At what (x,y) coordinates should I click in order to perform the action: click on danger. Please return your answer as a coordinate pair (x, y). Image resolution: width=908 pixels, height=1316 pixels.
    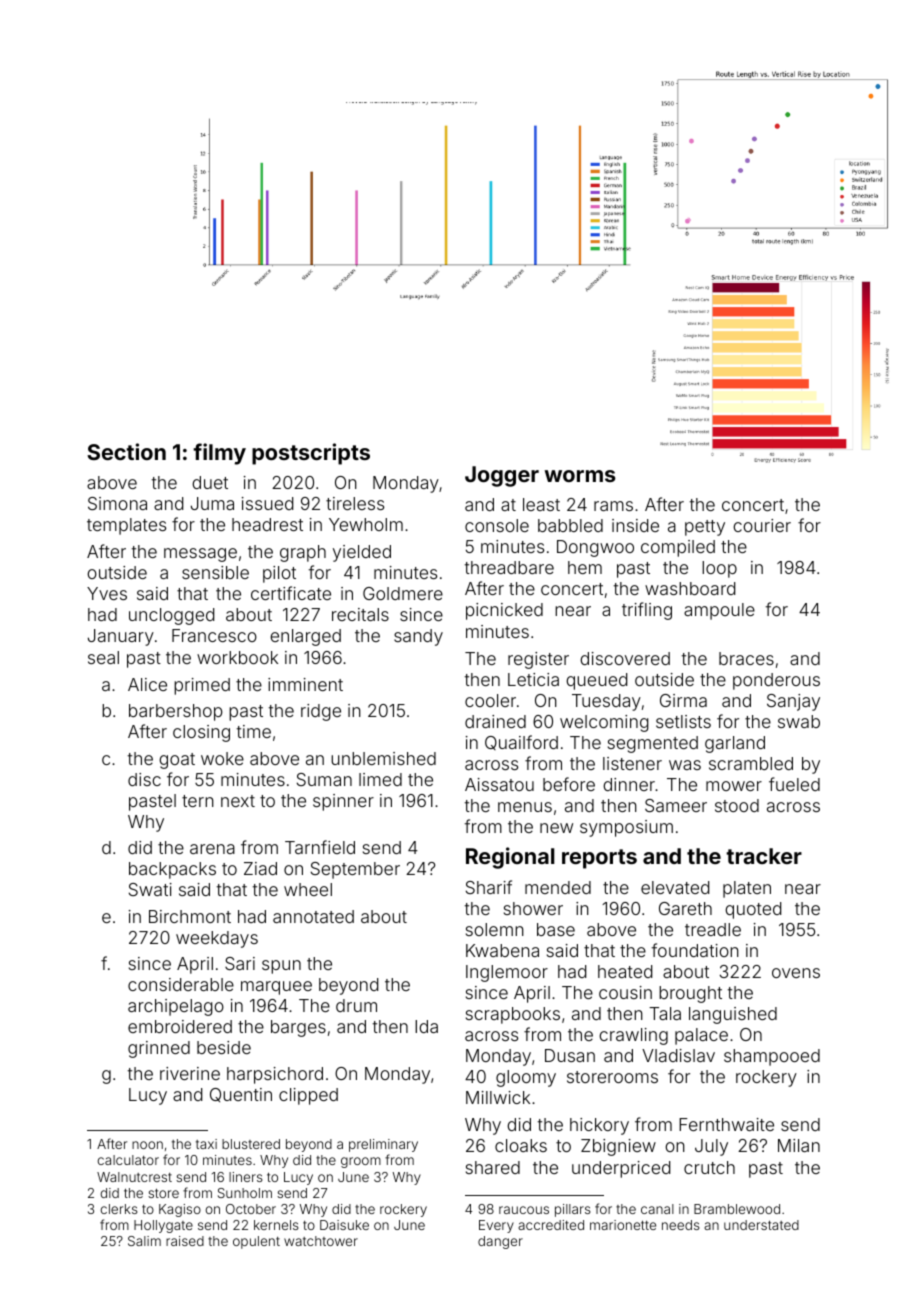
    Looking at the image, I should click on (500, 1242).
